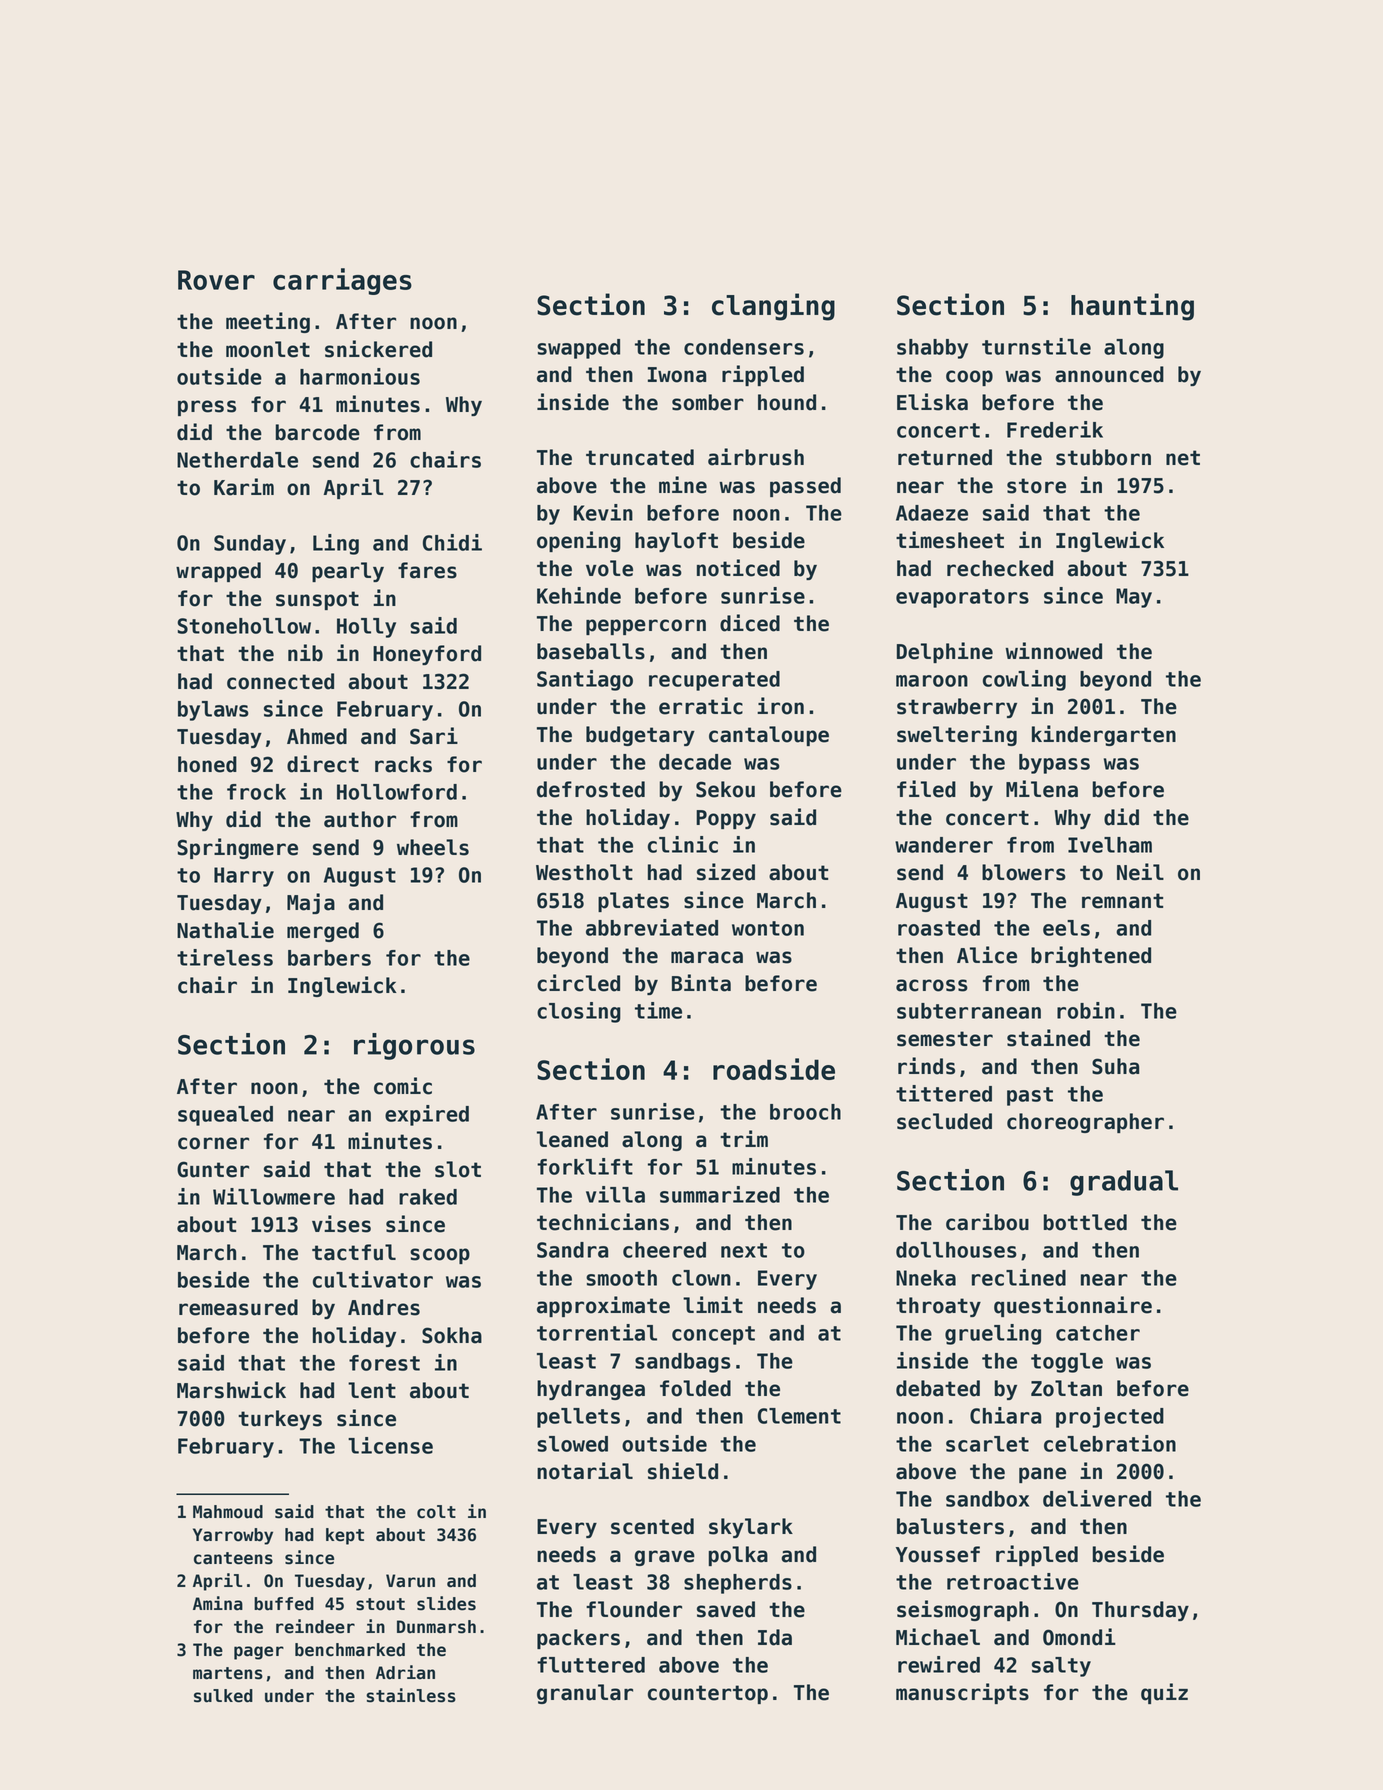 The height and width of the screenshot is (1790, 1383). I want to click on haunting, so click(1132, 307).
